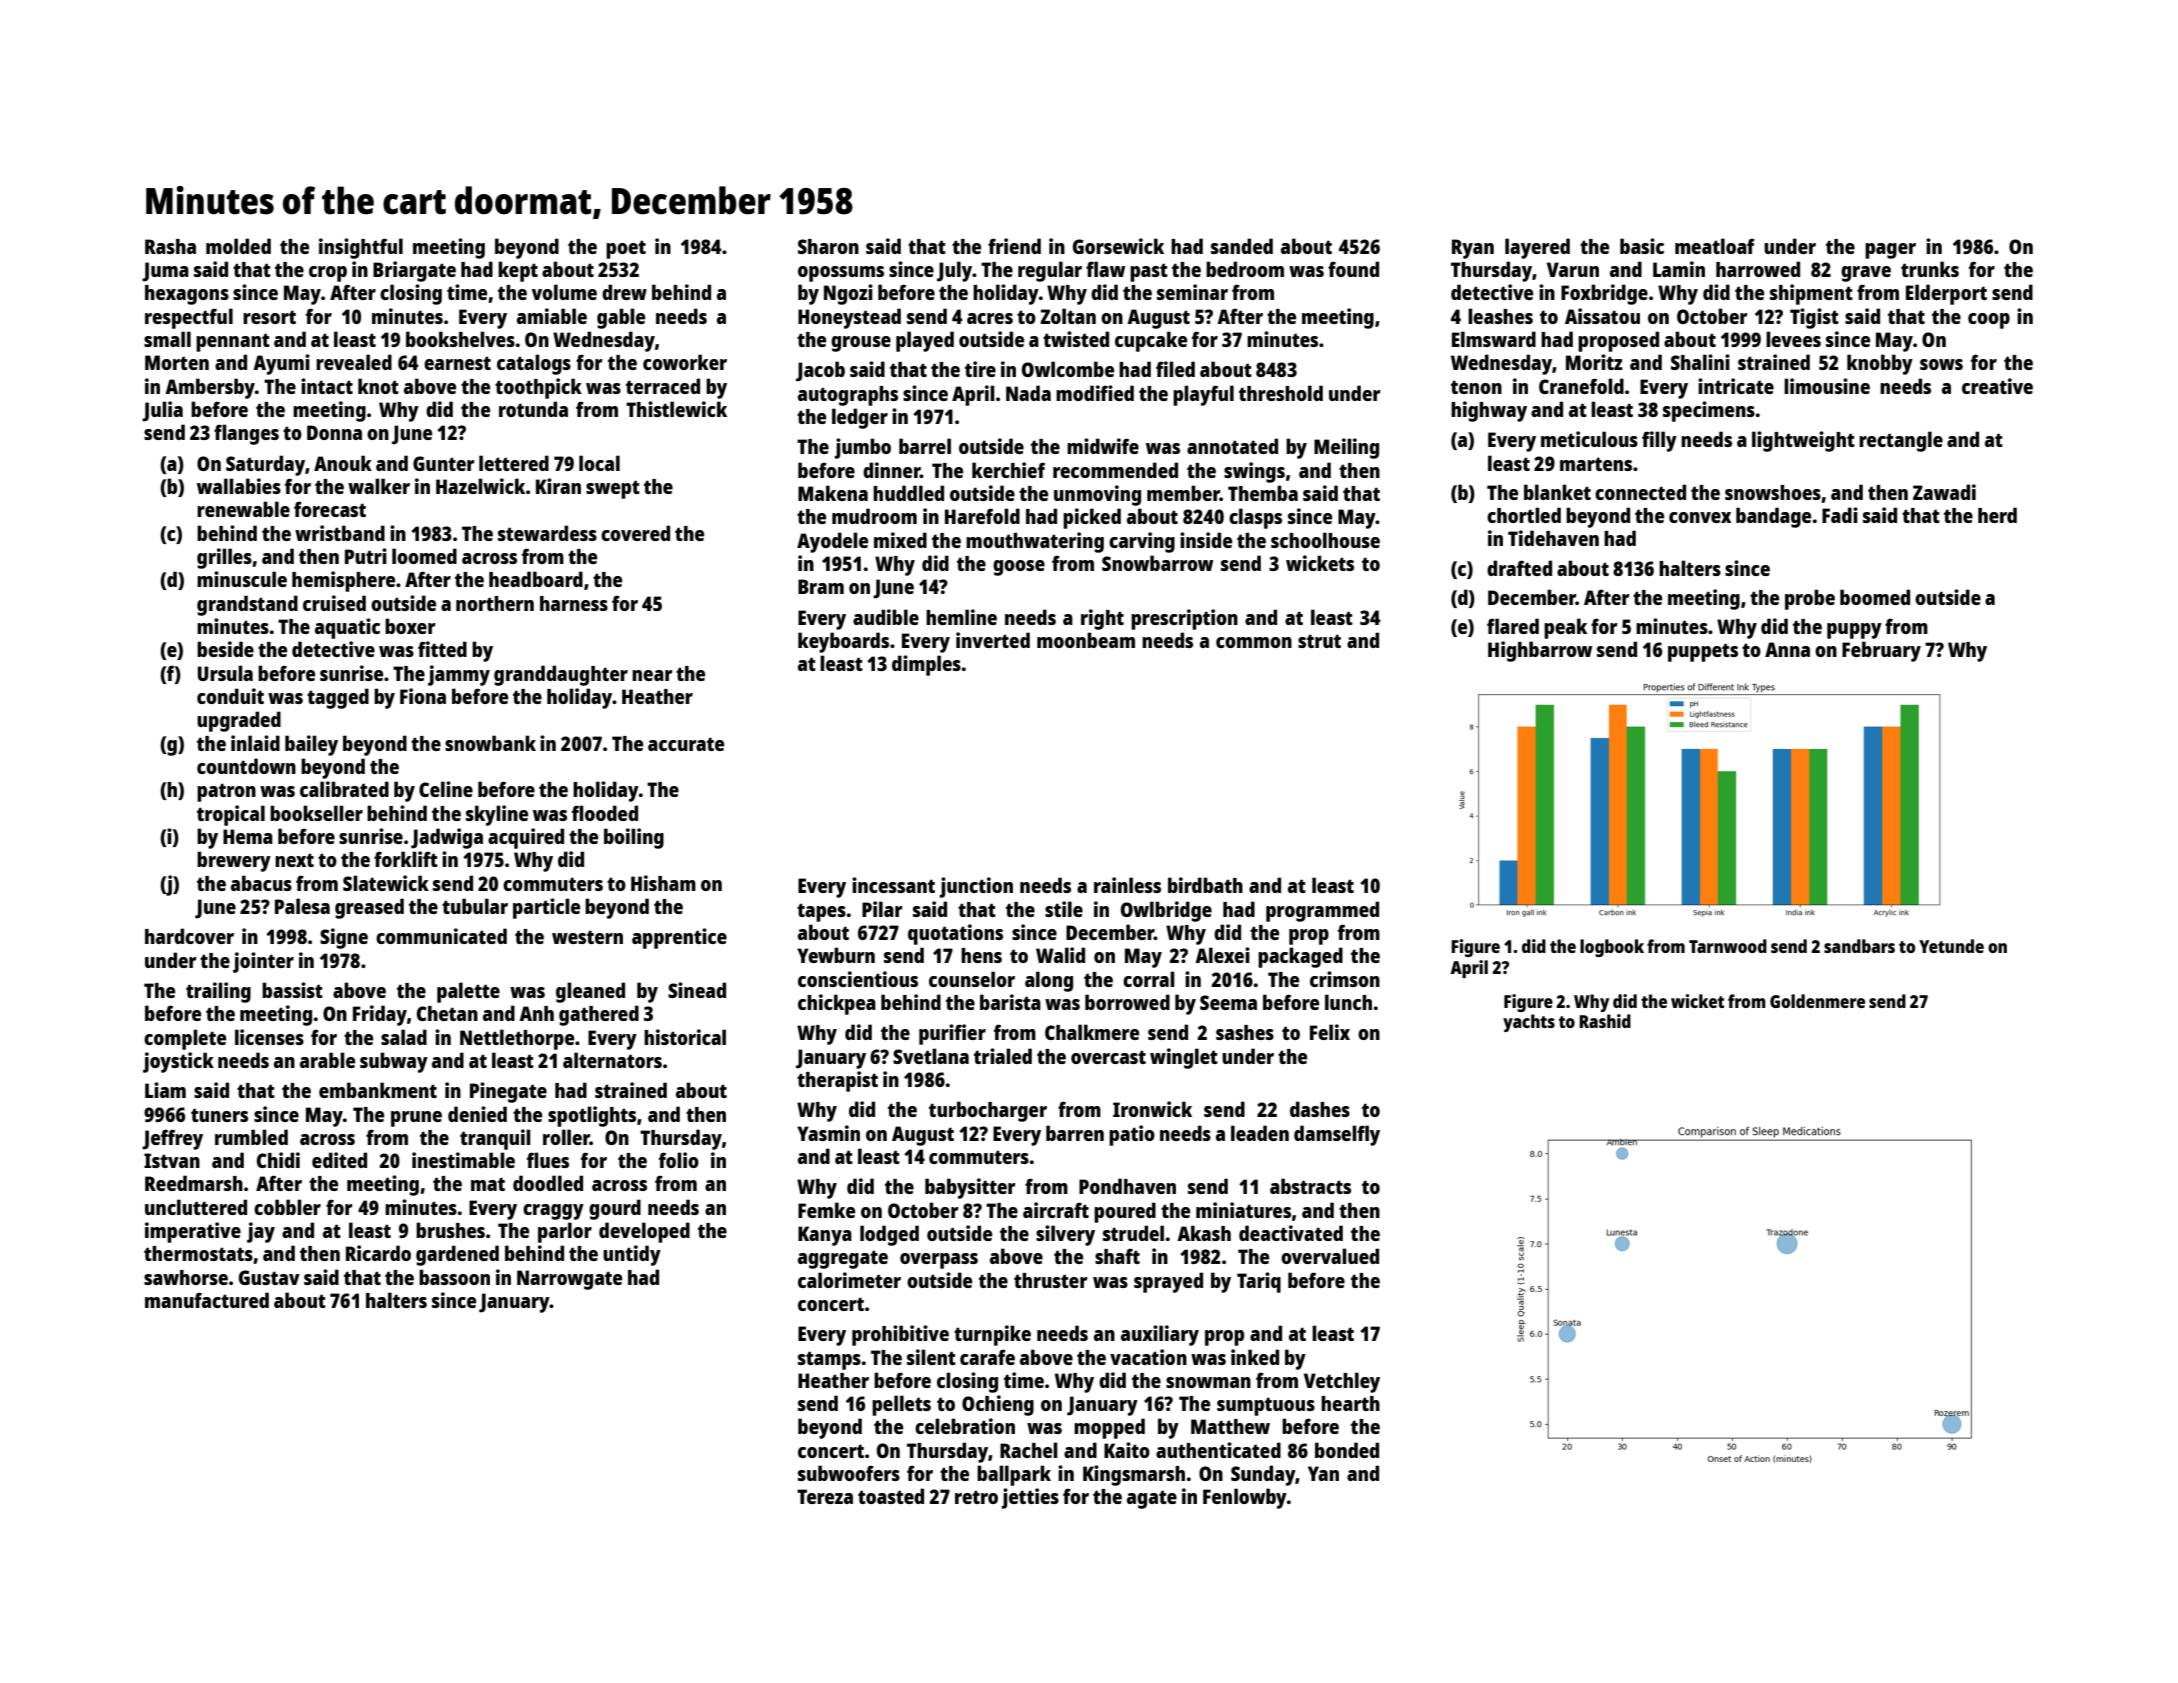 The image size is (2178, 1683). I want to click on trailing, so click(218, 992).
